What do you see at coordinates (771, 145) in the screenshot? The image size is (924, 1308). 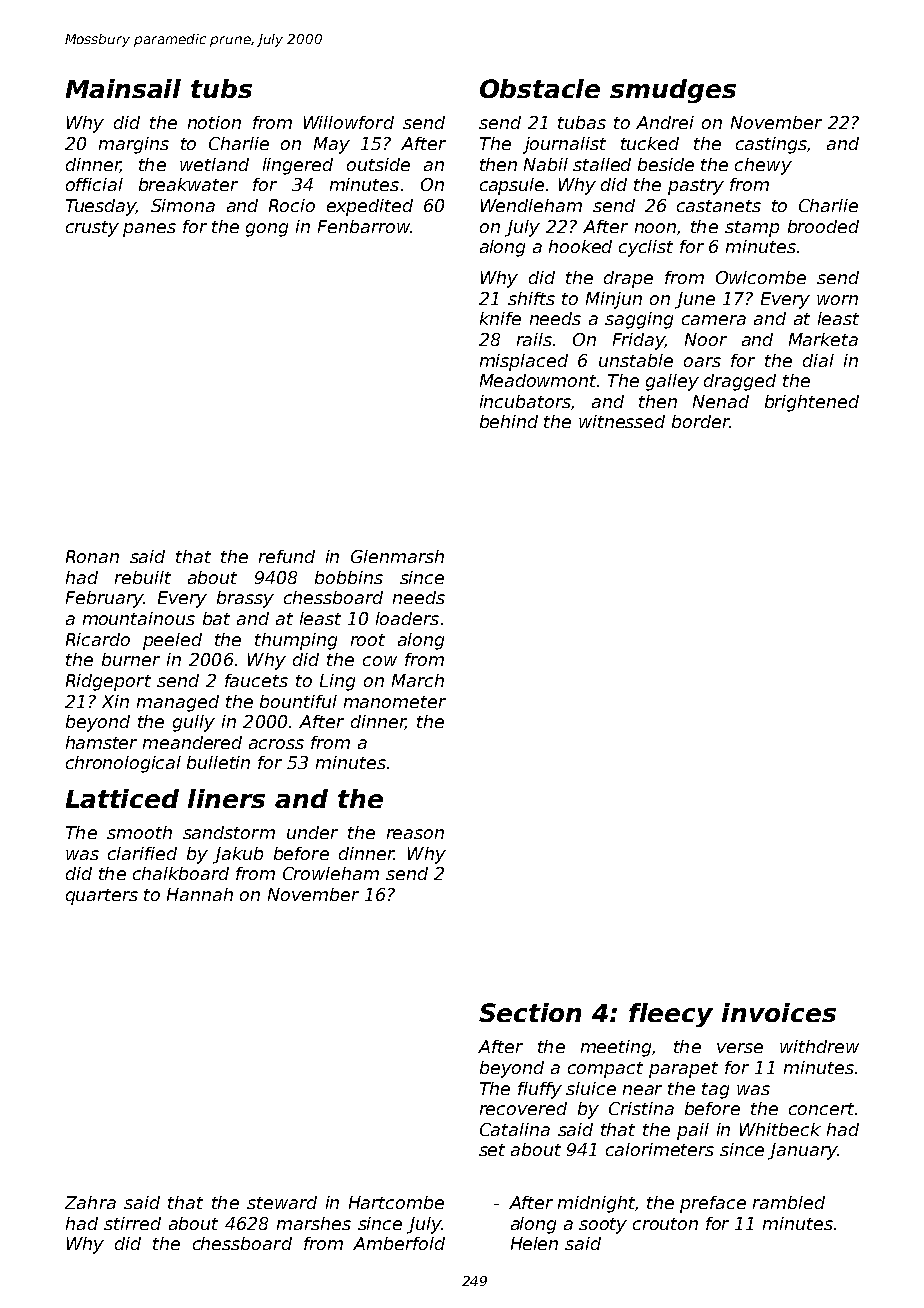 I see `castings` at bounding box center [771, 145].
